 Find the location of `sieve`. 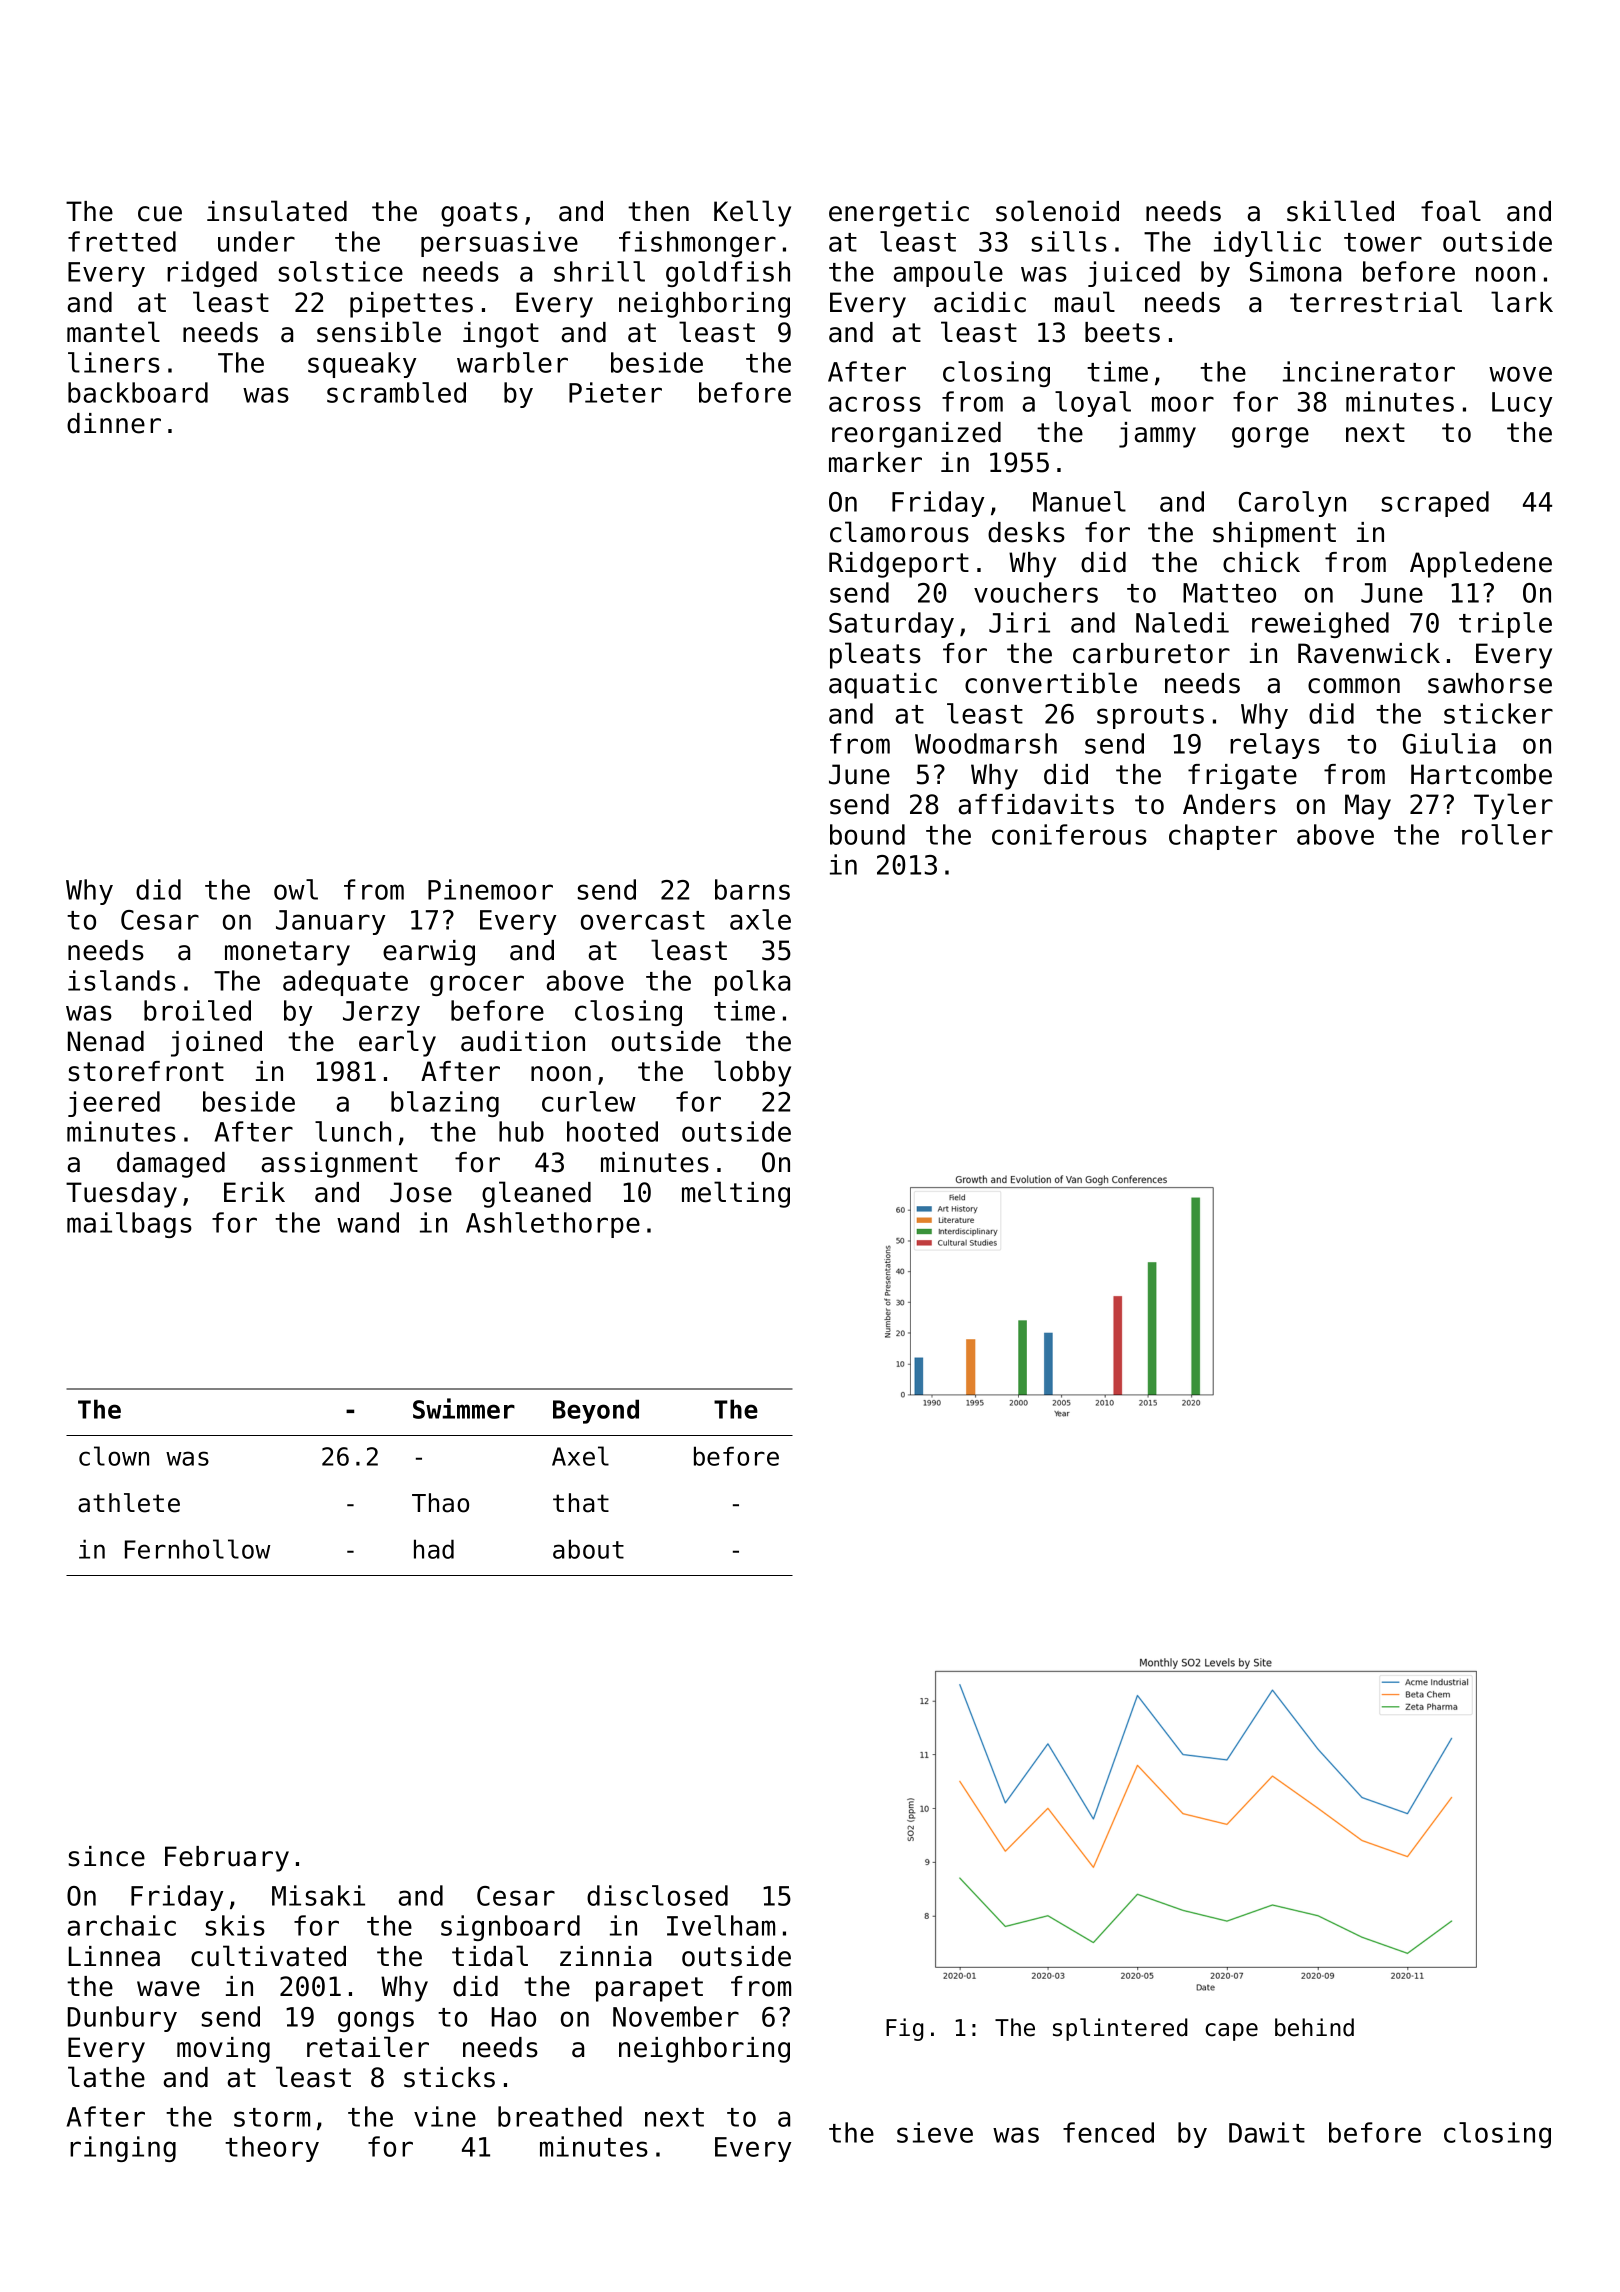

sieve is located at coordinates (935, 2132).
